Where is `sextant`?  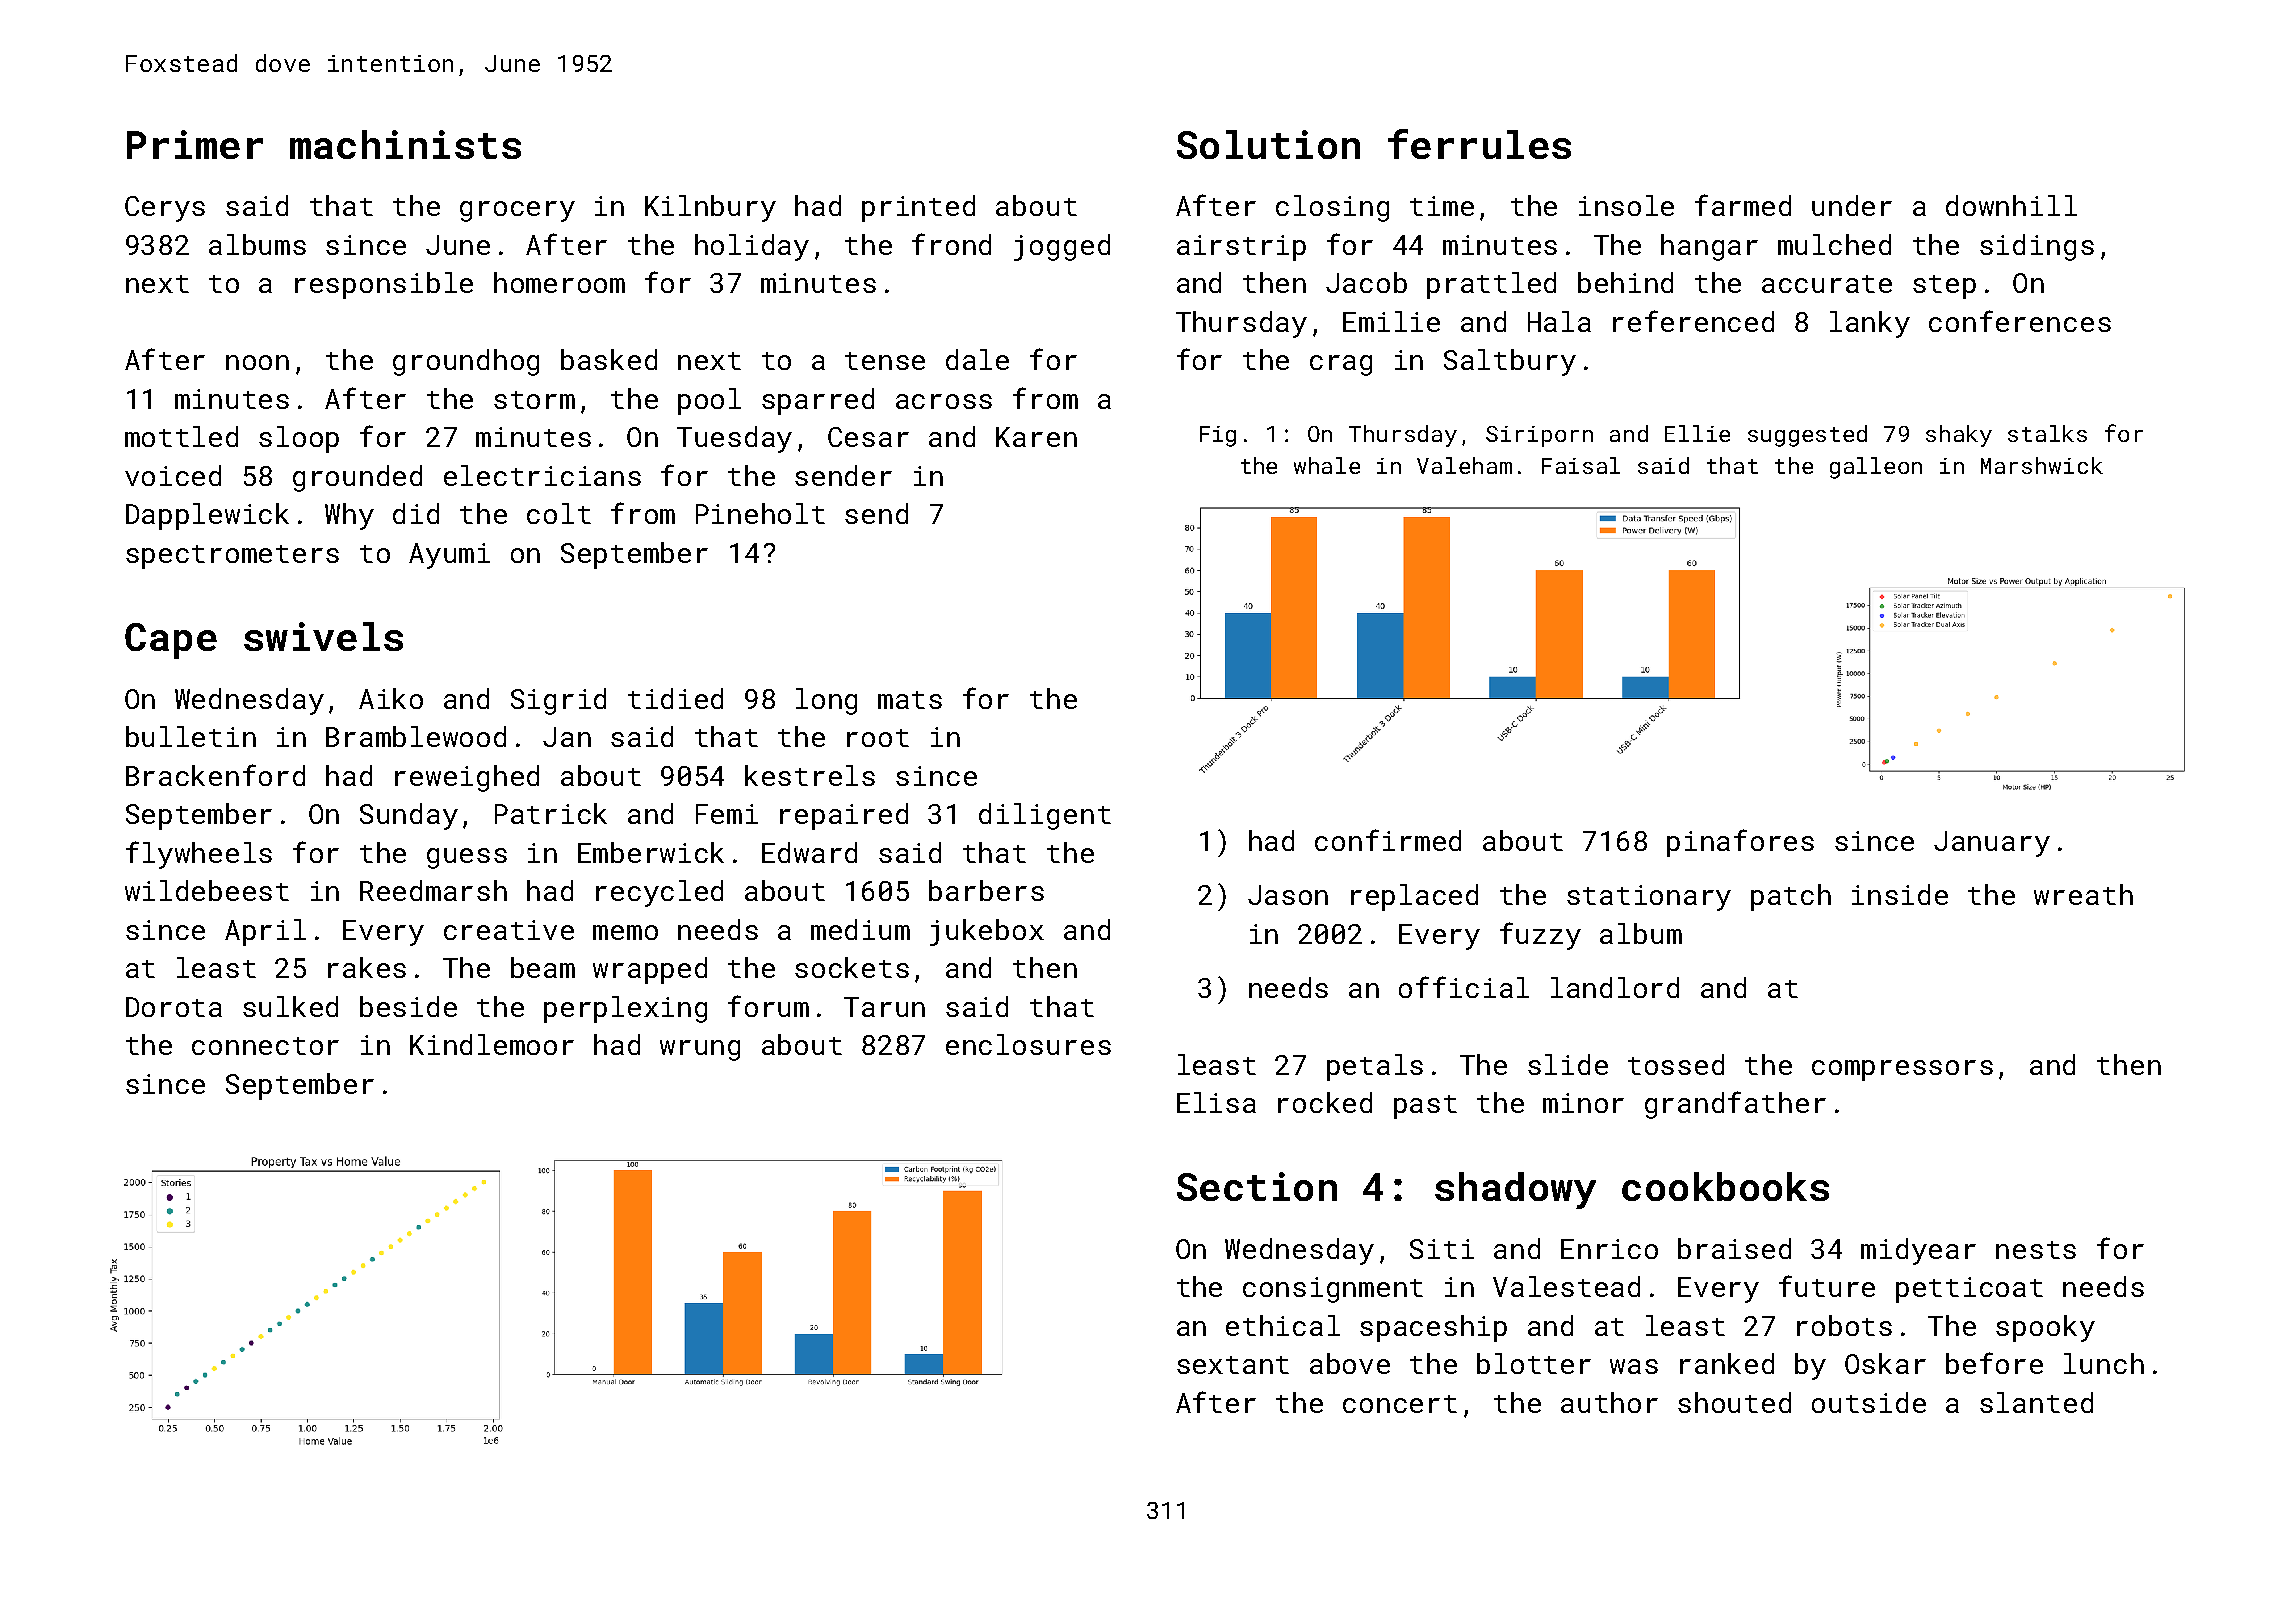
sextant is located at coordinates (1233, 1365).
